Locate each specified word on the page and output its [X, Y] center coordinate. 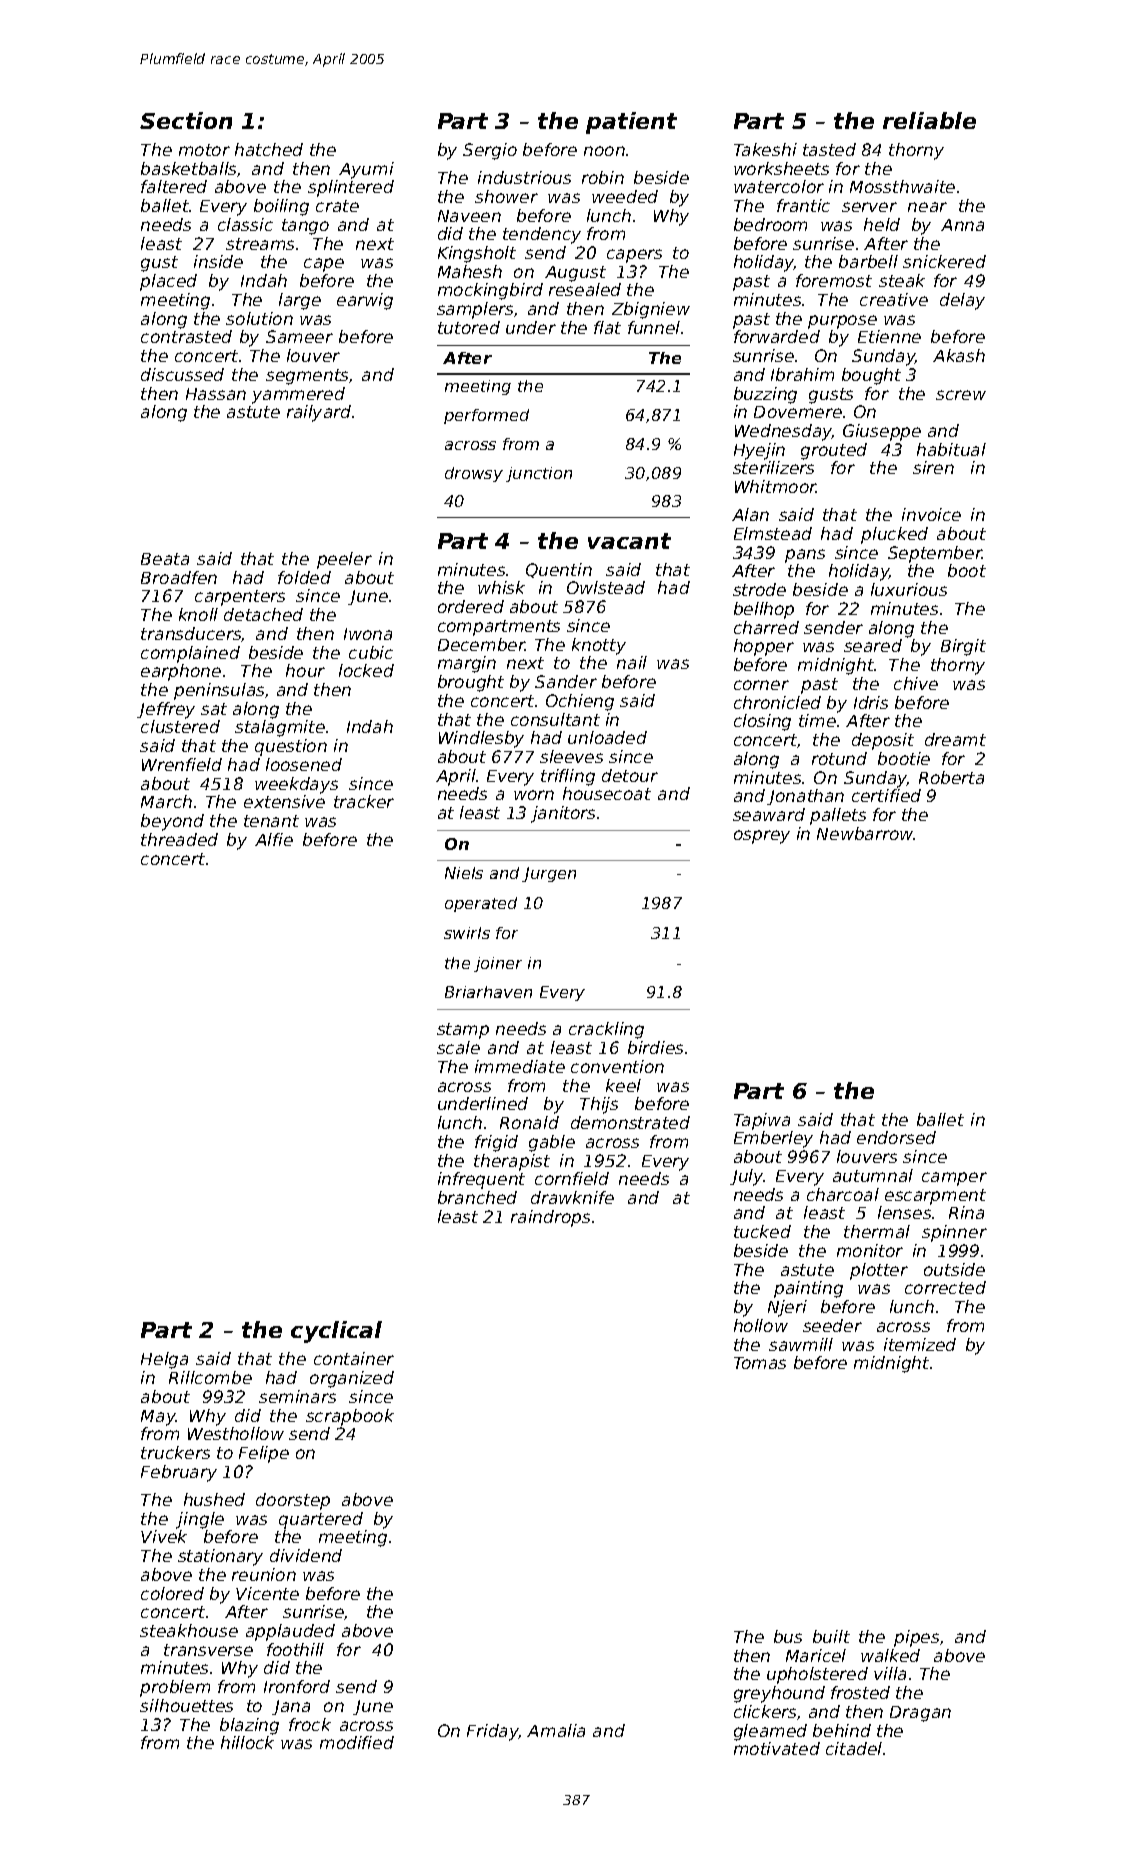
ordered [471, 606]
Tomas [760, 1363]
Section [186, 120]
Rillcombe [210, 1377]
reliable [929, 120]
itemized [920, 1344]
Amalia [556, 1730]
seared [873, 645]
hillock [247, 1742]
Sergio [490, 151]
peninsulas [219, 691]
